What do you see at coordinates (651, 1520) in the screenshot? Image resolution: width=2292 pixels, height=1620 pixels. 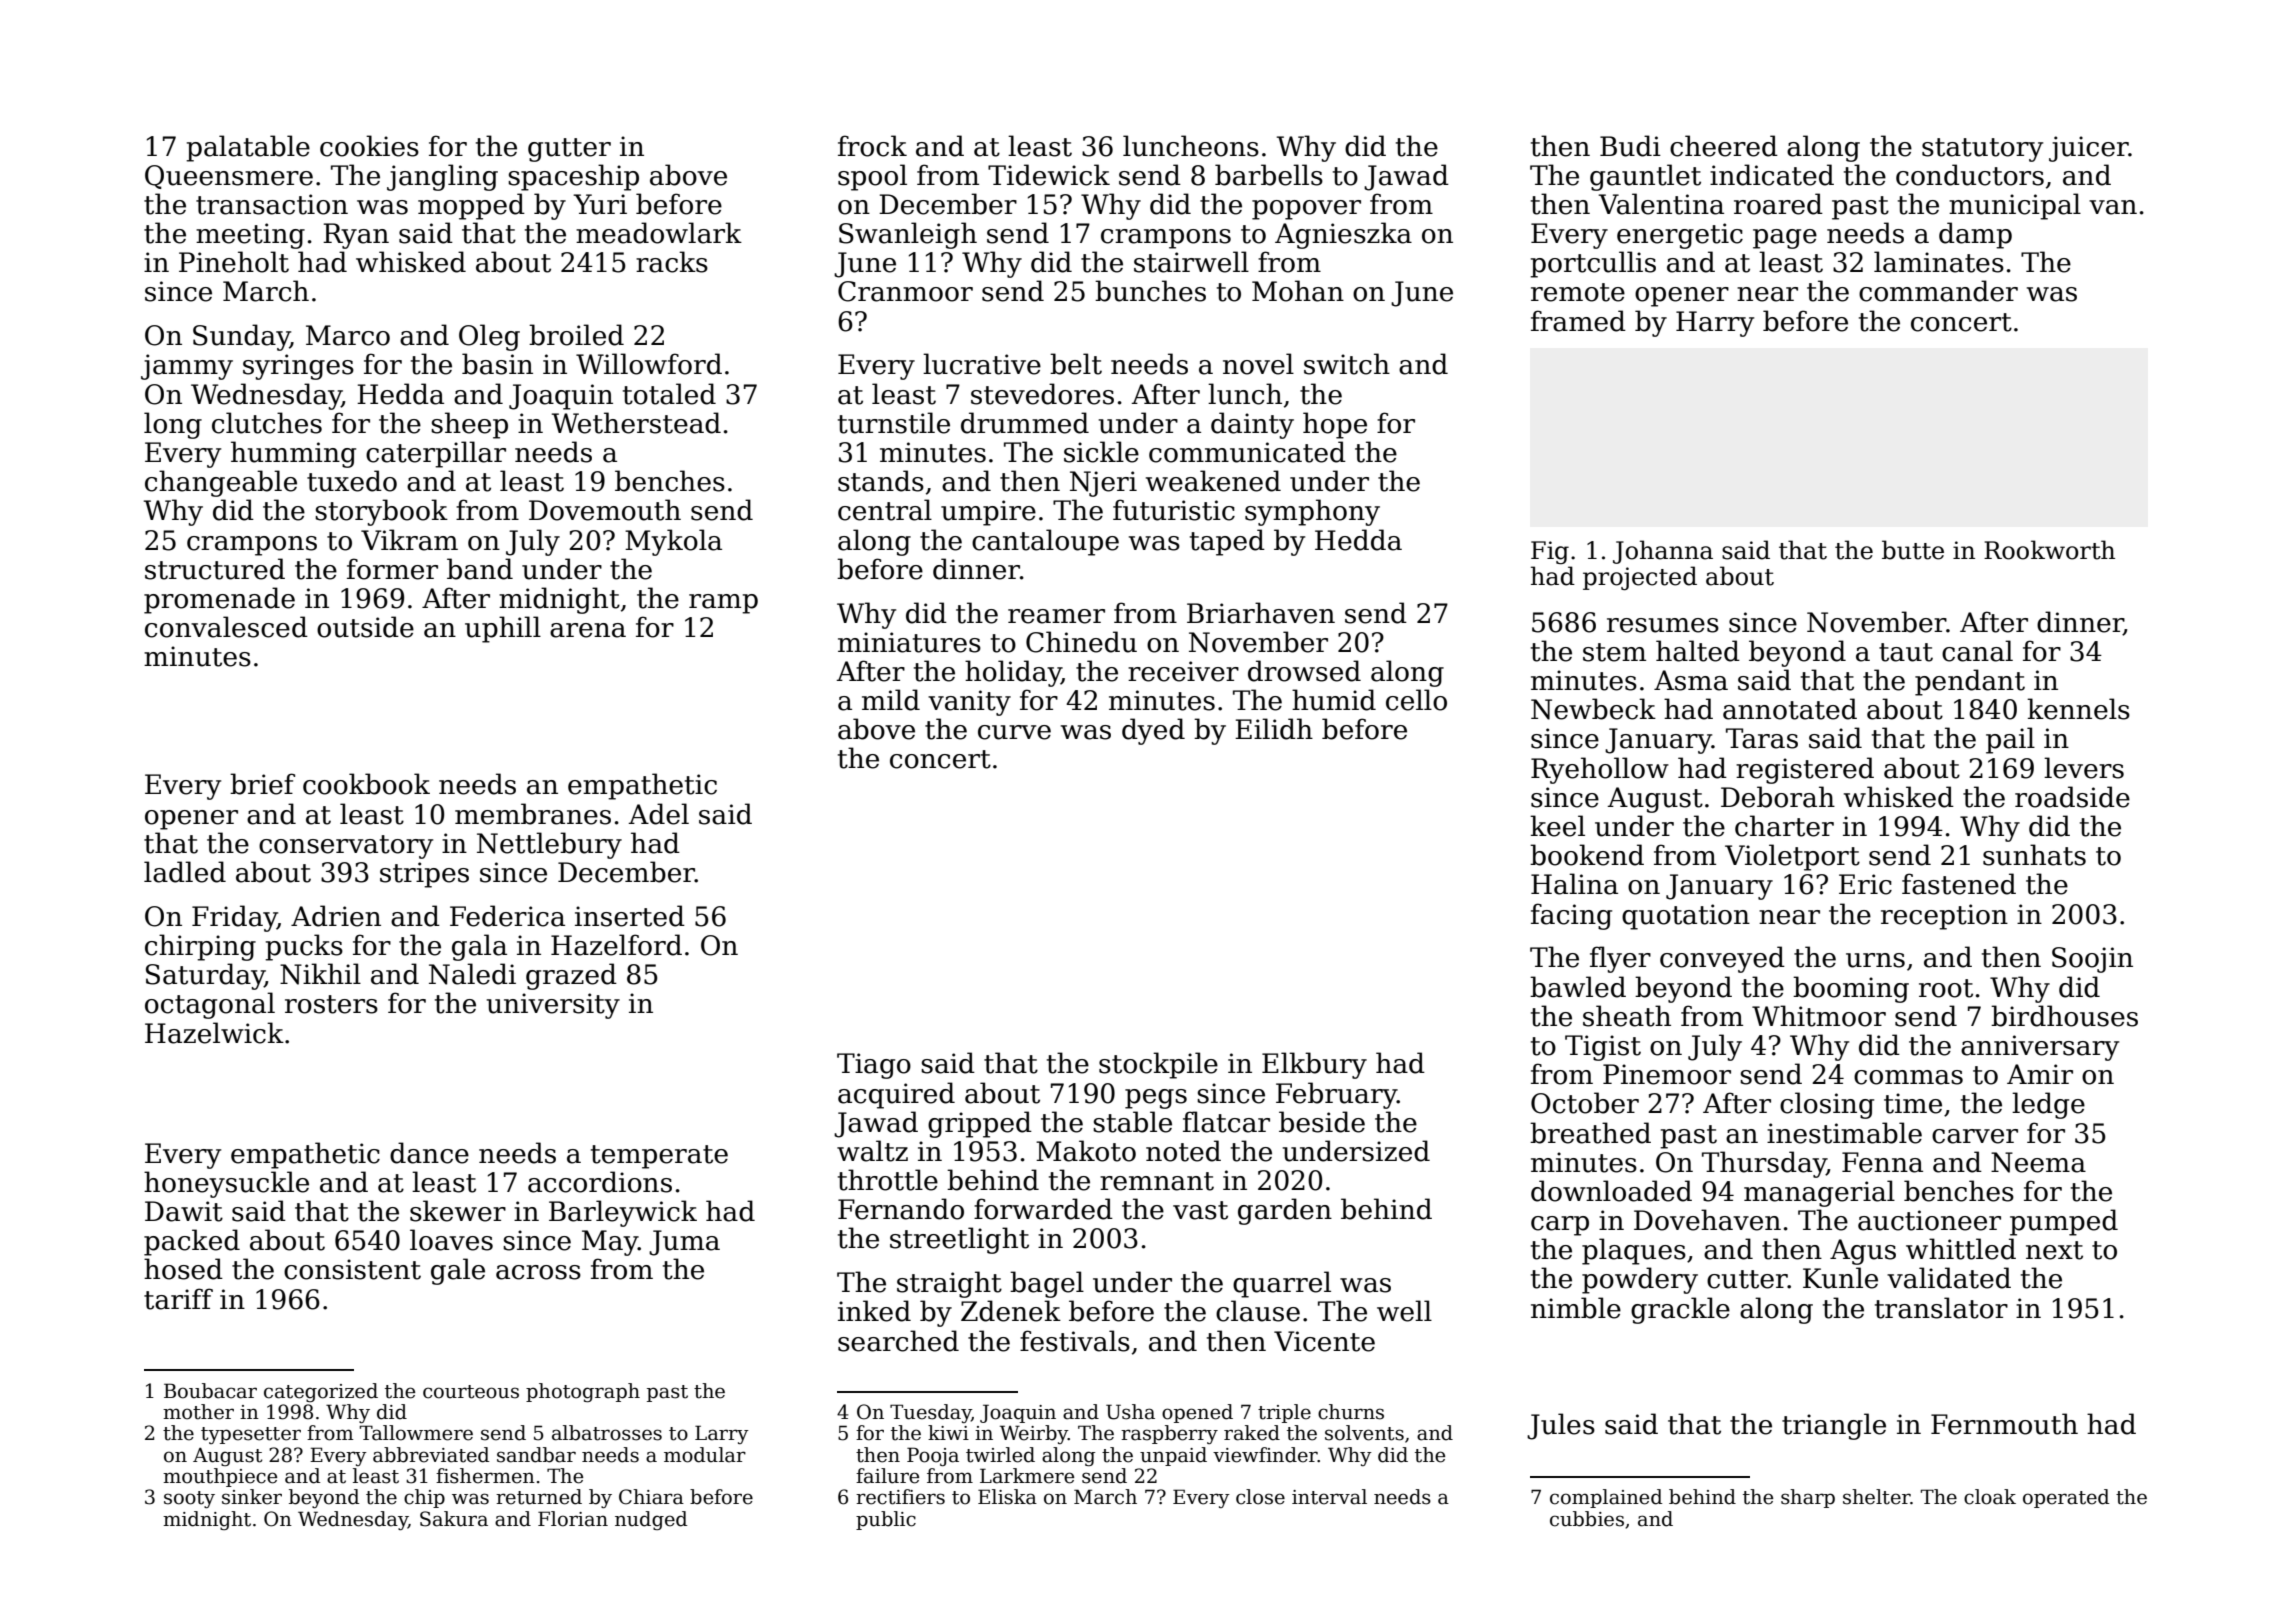 I see `nudged` at bounding box center [651, 1520].
